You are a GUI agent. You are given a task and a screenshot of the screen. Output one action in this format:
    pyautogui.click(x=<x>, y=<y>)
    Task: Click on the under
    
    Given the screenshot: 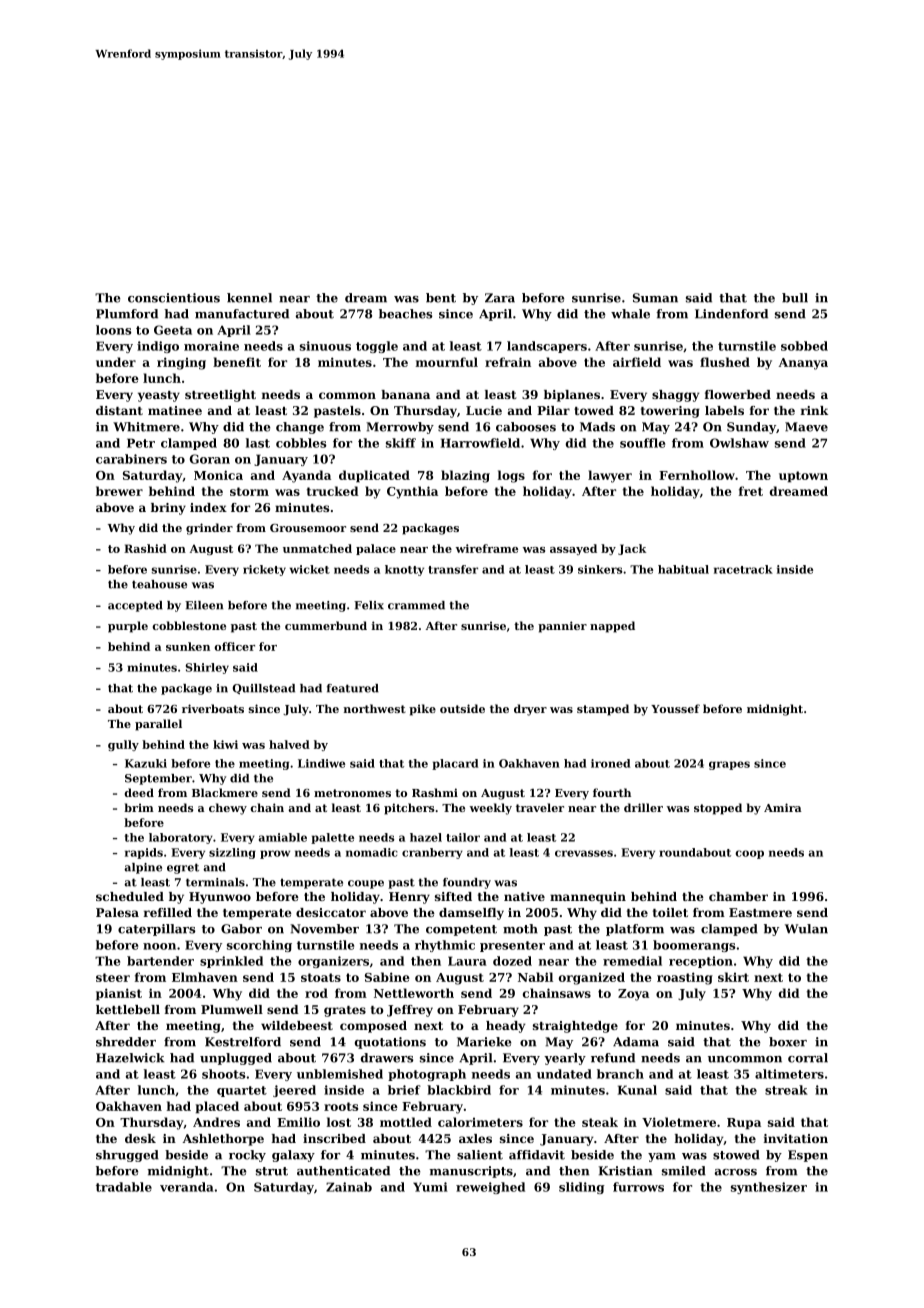 What is the action you would take?
    pyautogui.click(x=116, y=362)
